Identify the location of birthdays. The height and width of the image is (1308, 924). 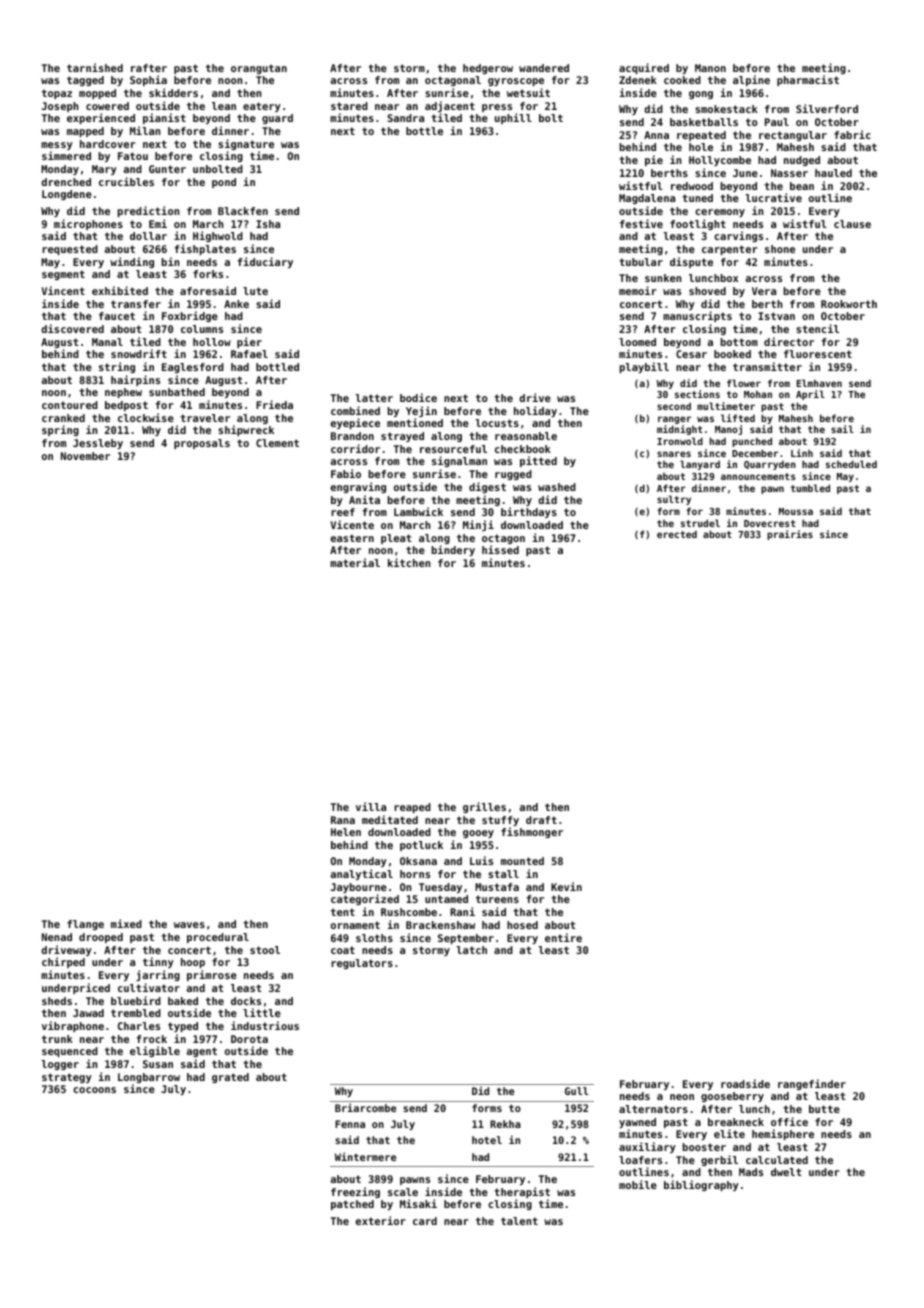
(529, 512).
